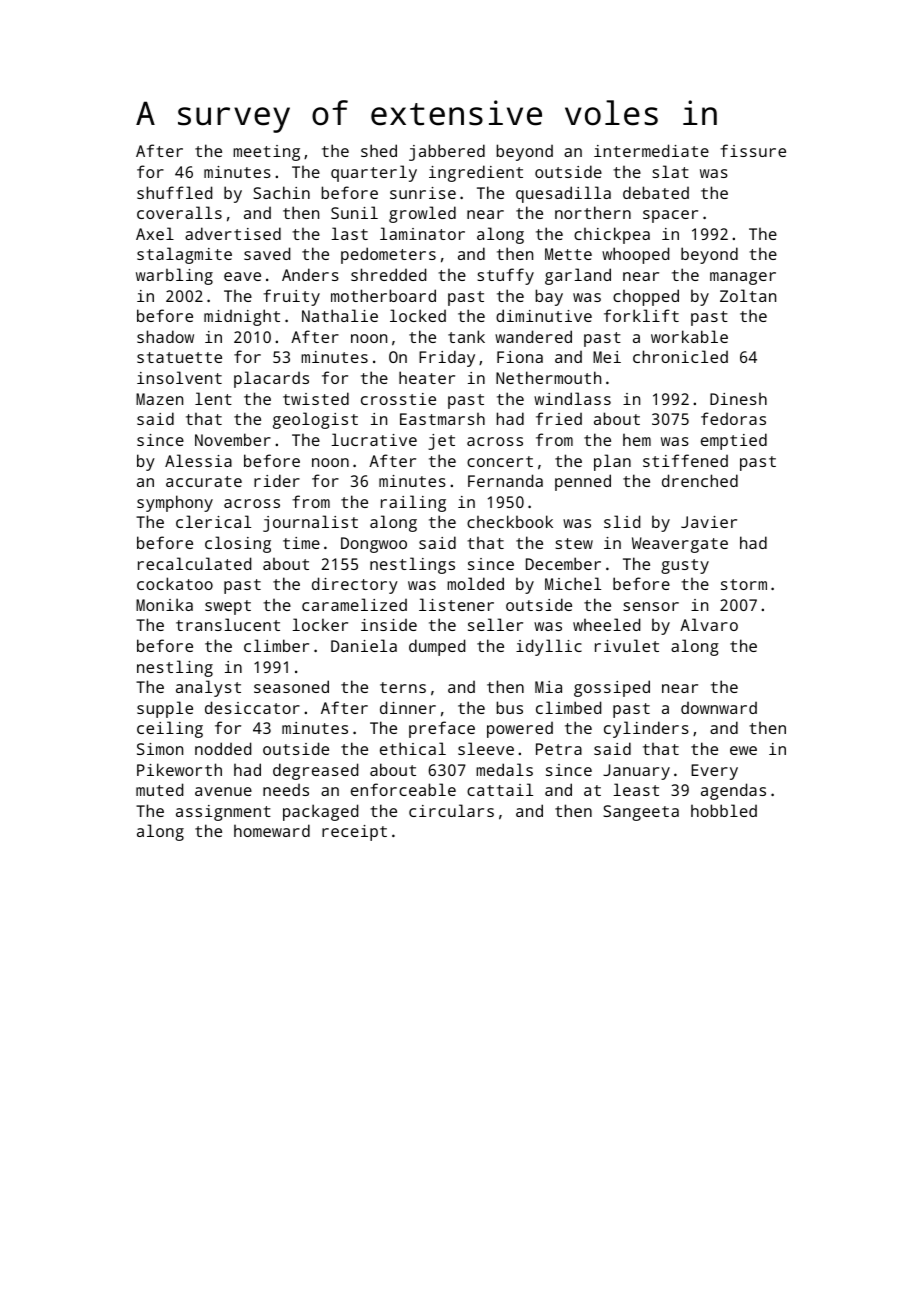 The height and width of the document is (1314, 924). Describe the element at coordinates (160, 749) in the document. I see `Simon` at that location.
